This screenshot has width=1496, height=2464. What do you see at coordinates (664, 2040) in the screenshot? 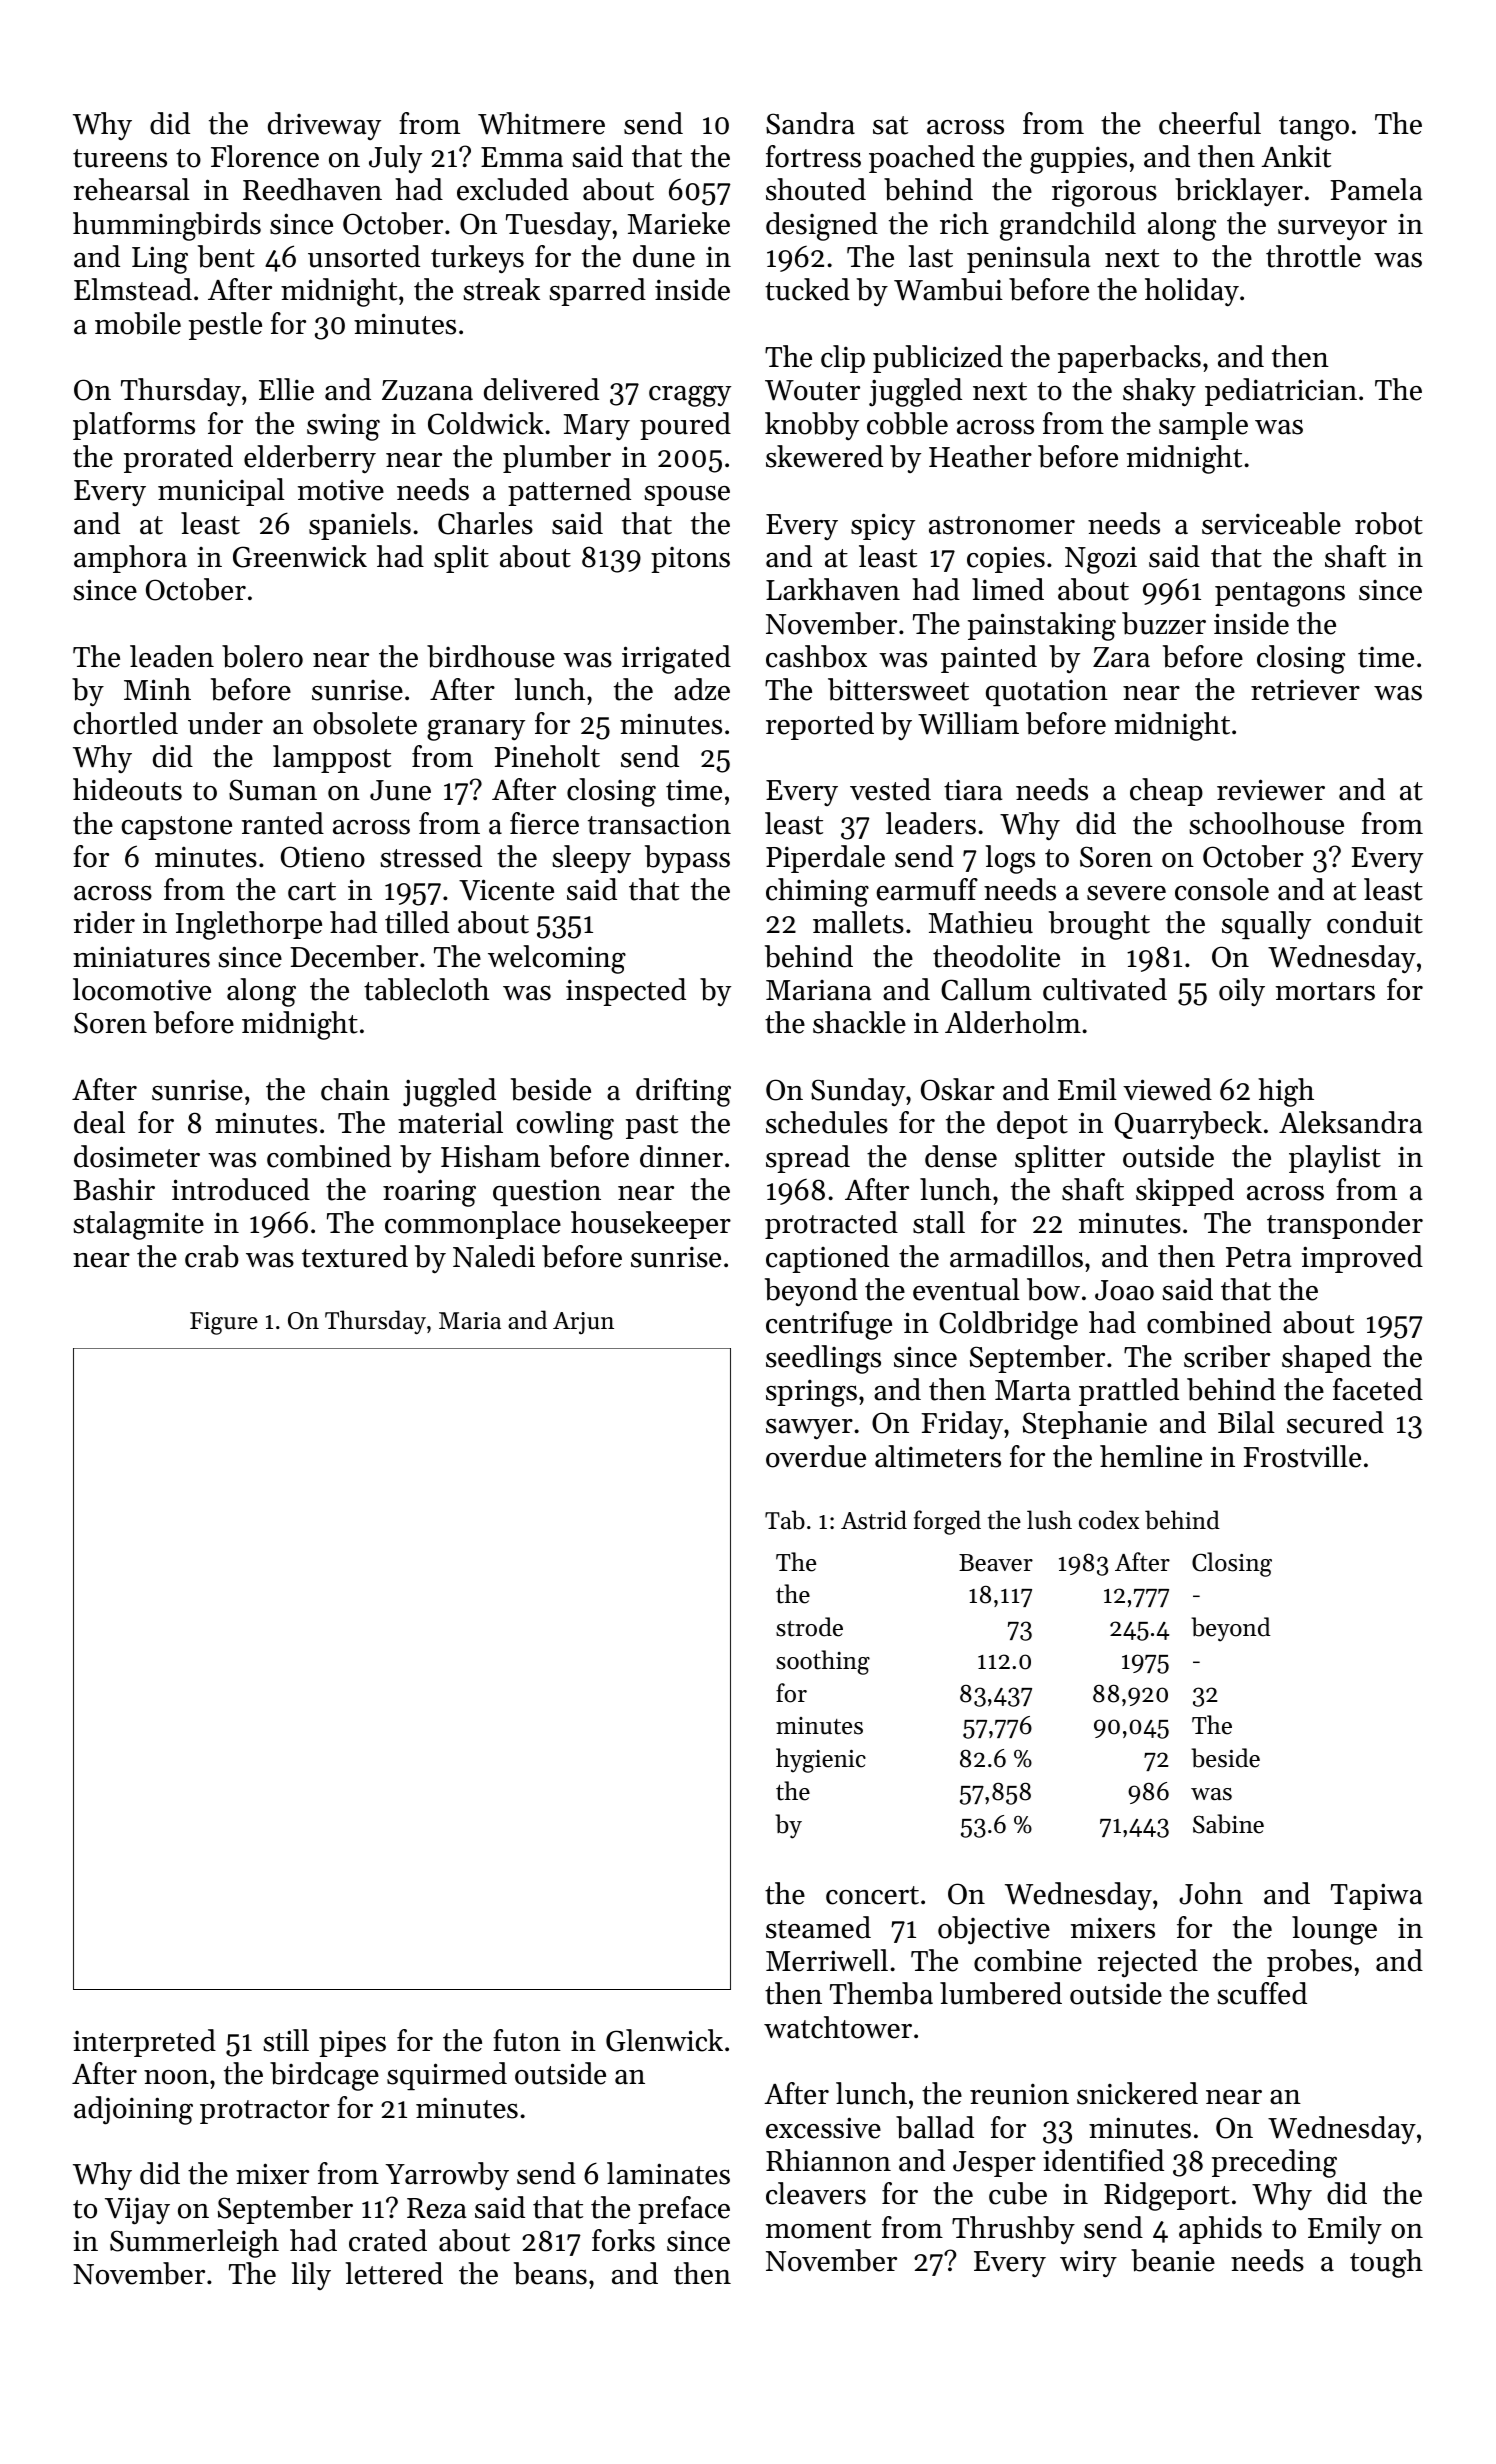
I see `Glenwick` at bounding box center [664, 2040].
